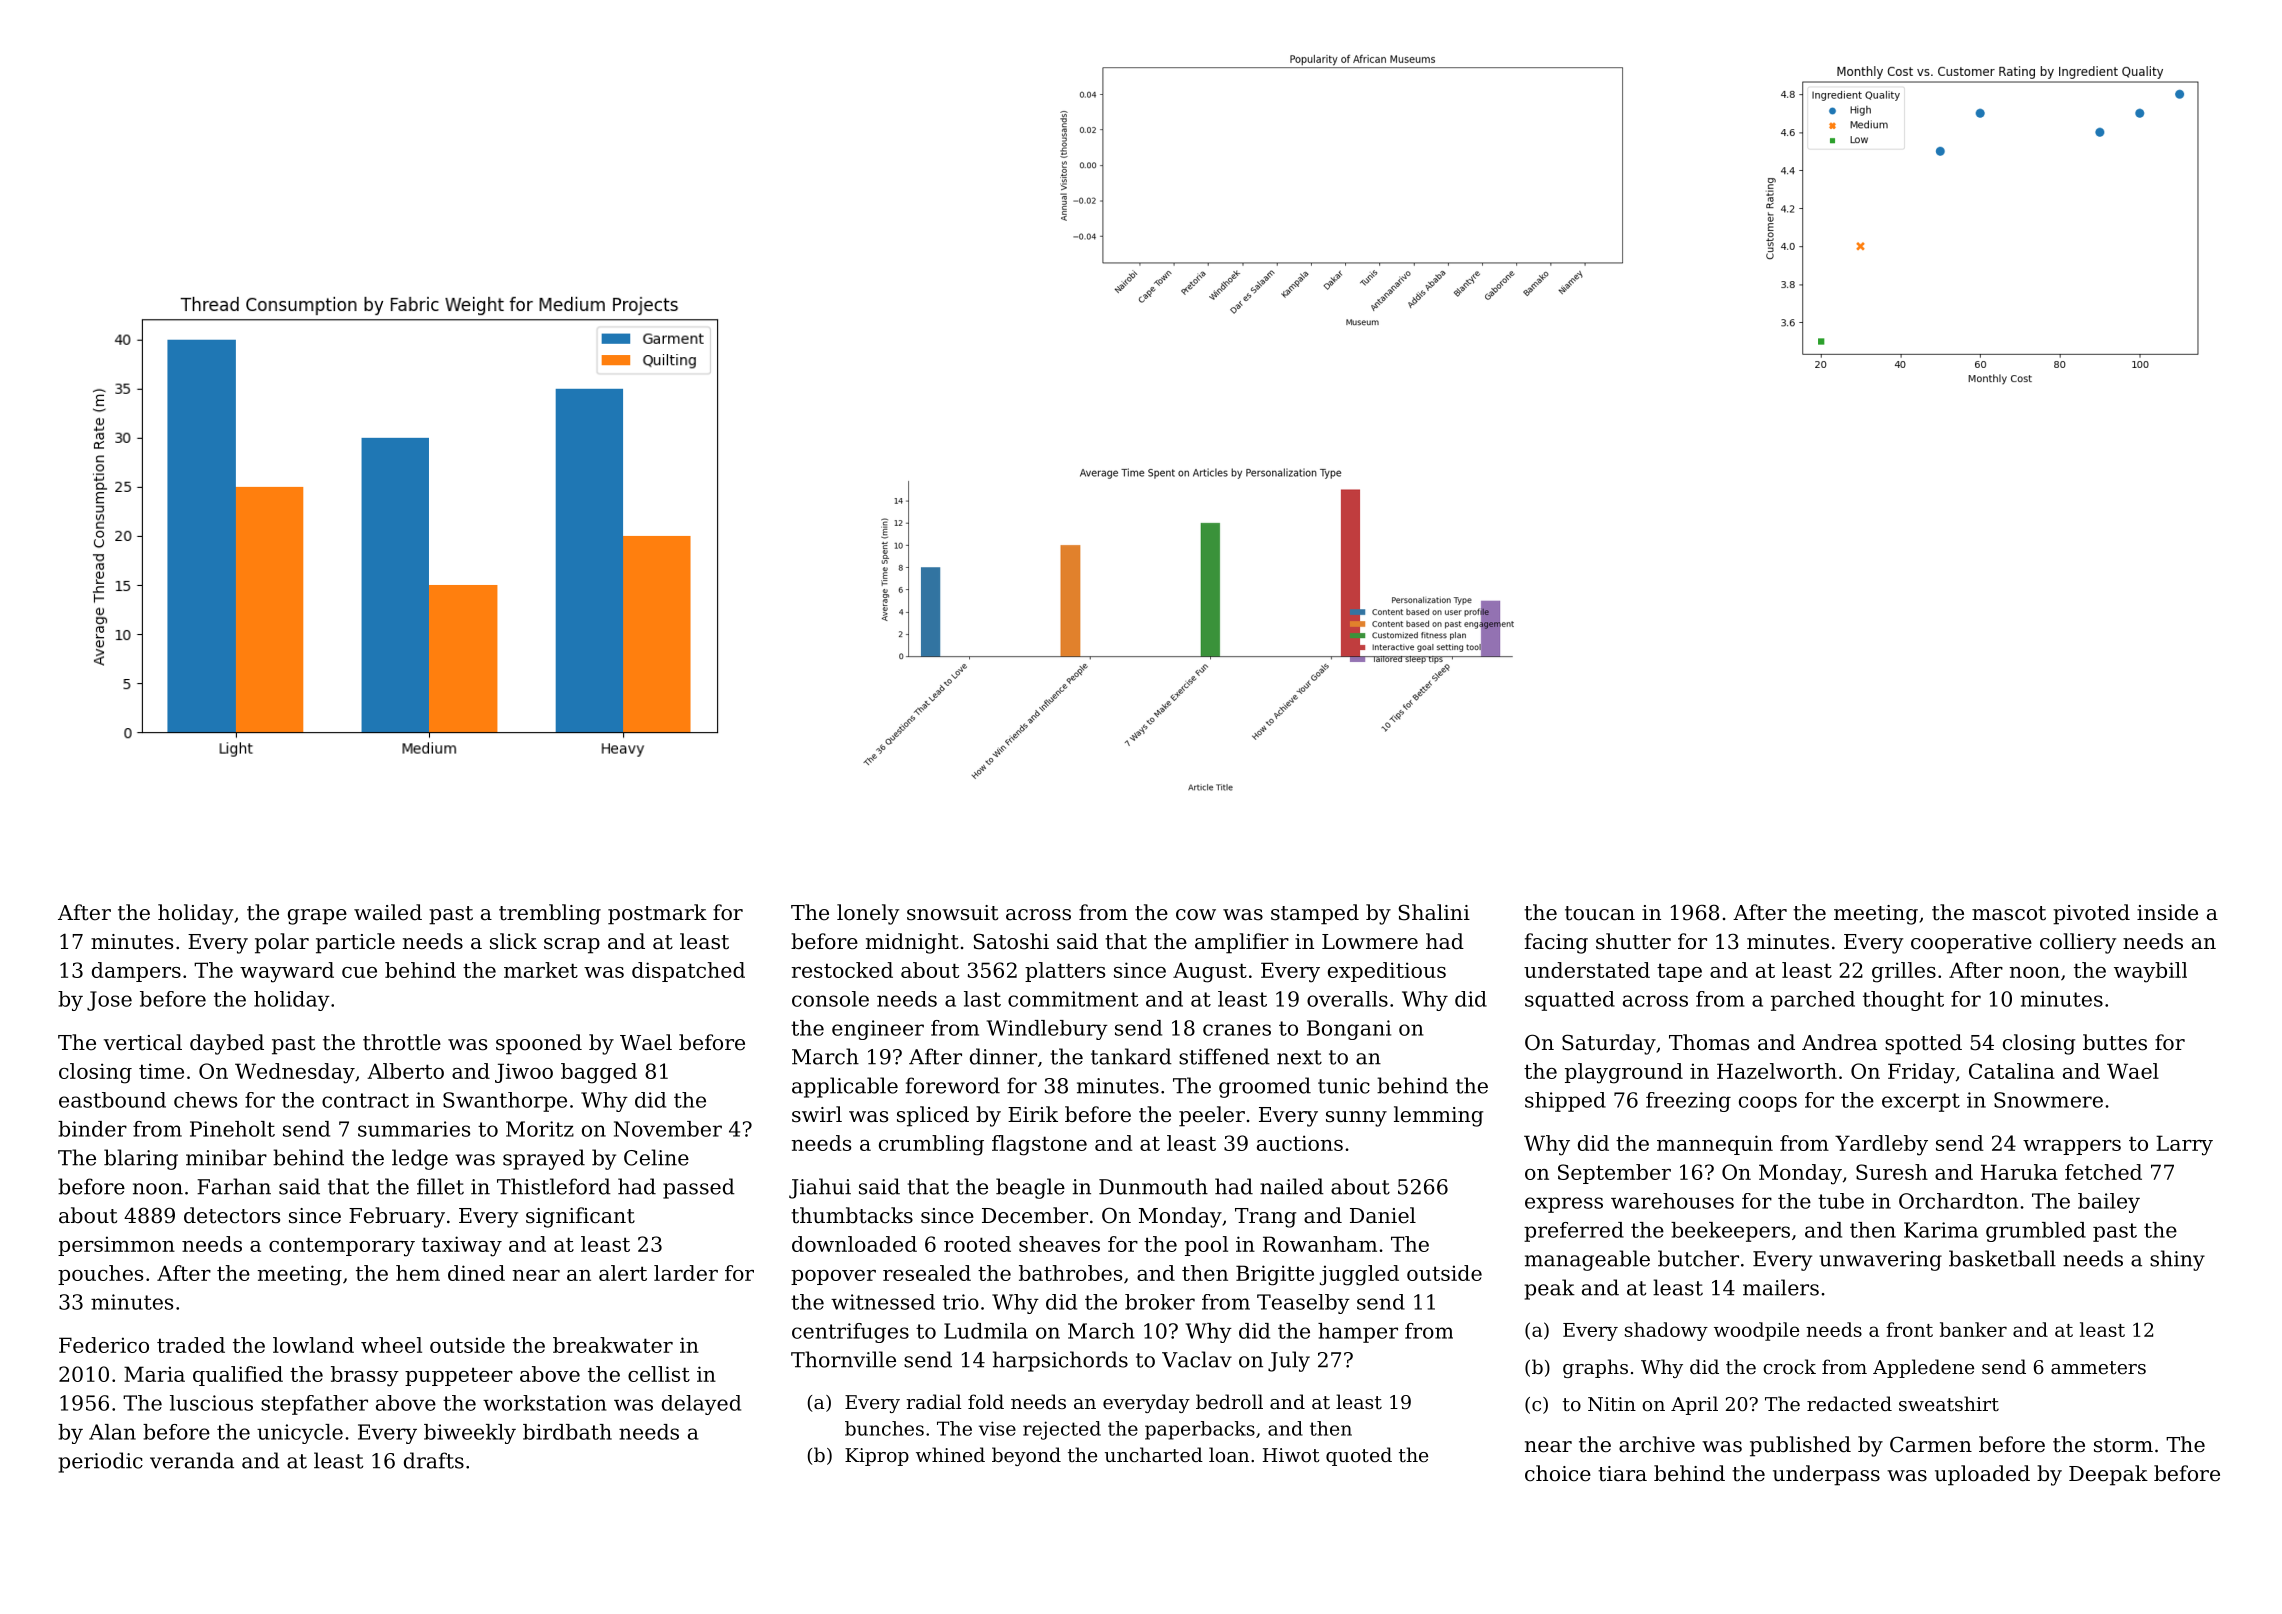  What do you see at coordinates (2009, 913) in the screenshot?
I see `mascot` at bounding box center [2009, 913].
